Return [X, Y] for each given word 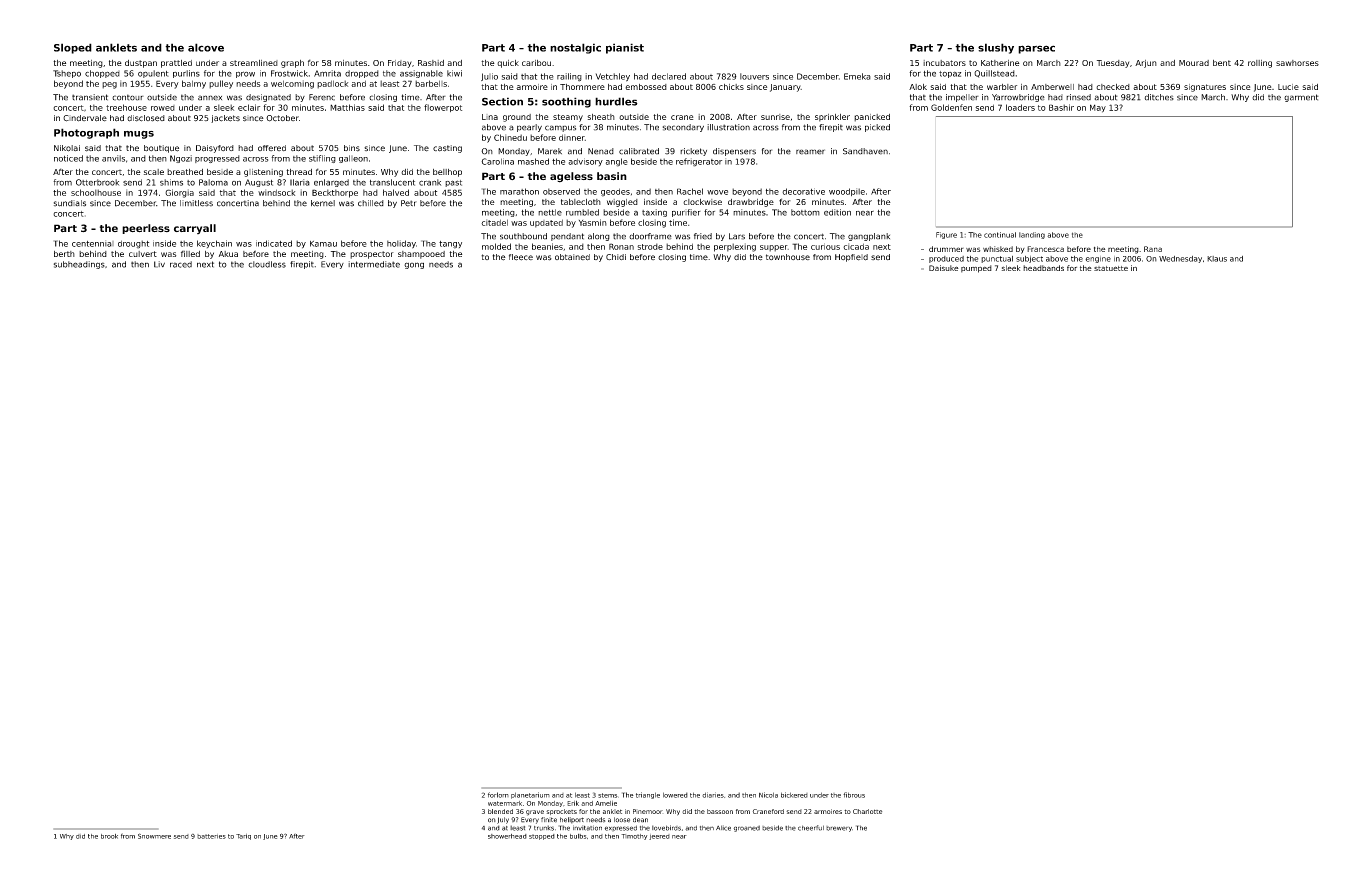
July [503, 820]
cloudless [267, 264]
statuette [1111, 268]
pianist [625, 48]
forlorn [498, 795]
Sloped [73, 48]
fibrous [854, 795]
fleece [521, 257]
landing [1032, 235]
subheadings [79, 265]
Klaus [1217, 259]
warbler [1002, 87]
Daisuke [944, 268]
